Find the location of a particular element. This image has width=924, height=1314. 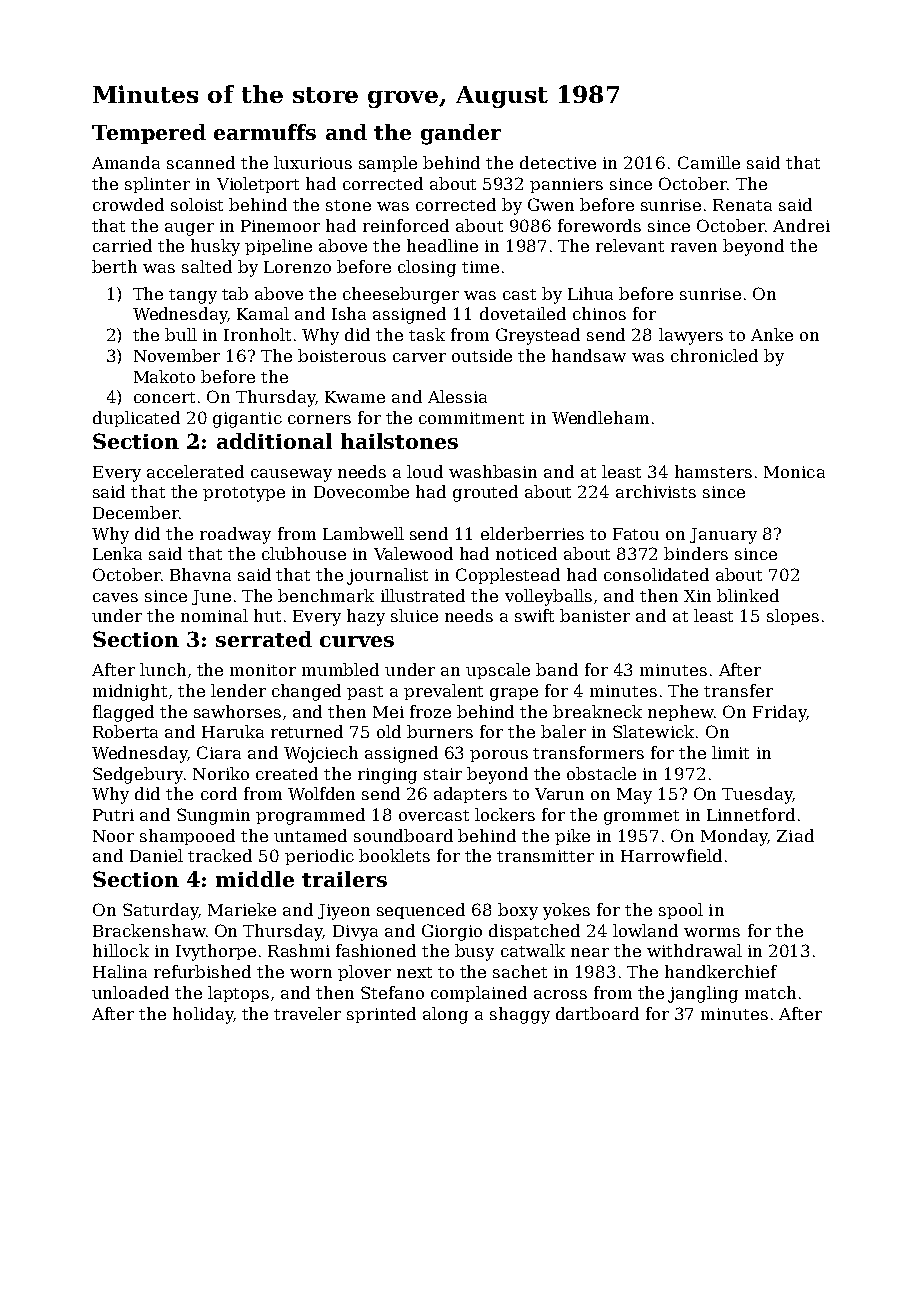

grape is located at coordinates (514, 694).
